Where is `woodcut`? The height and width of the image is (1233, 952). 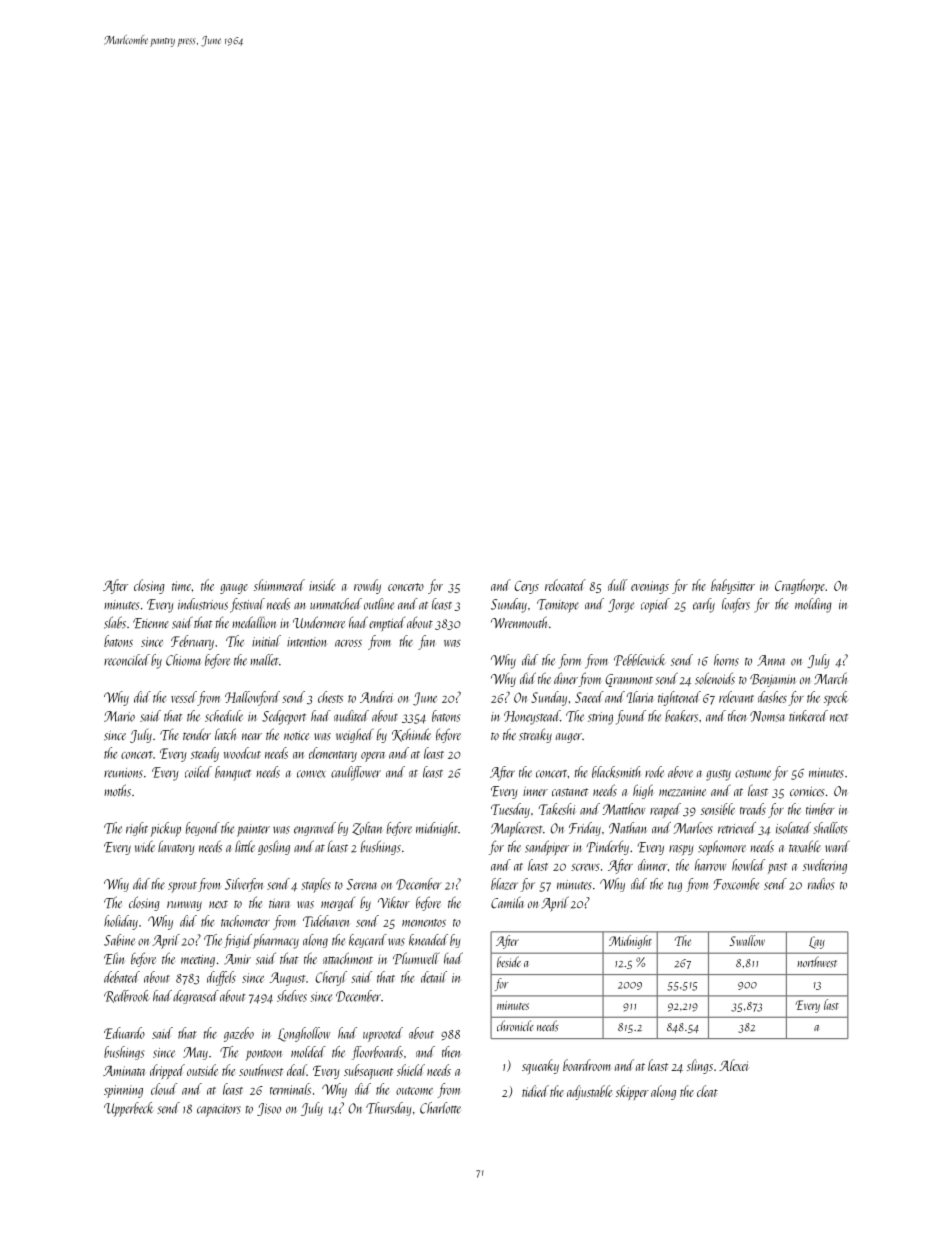 woodcut is located at coordinates (242, 753).
